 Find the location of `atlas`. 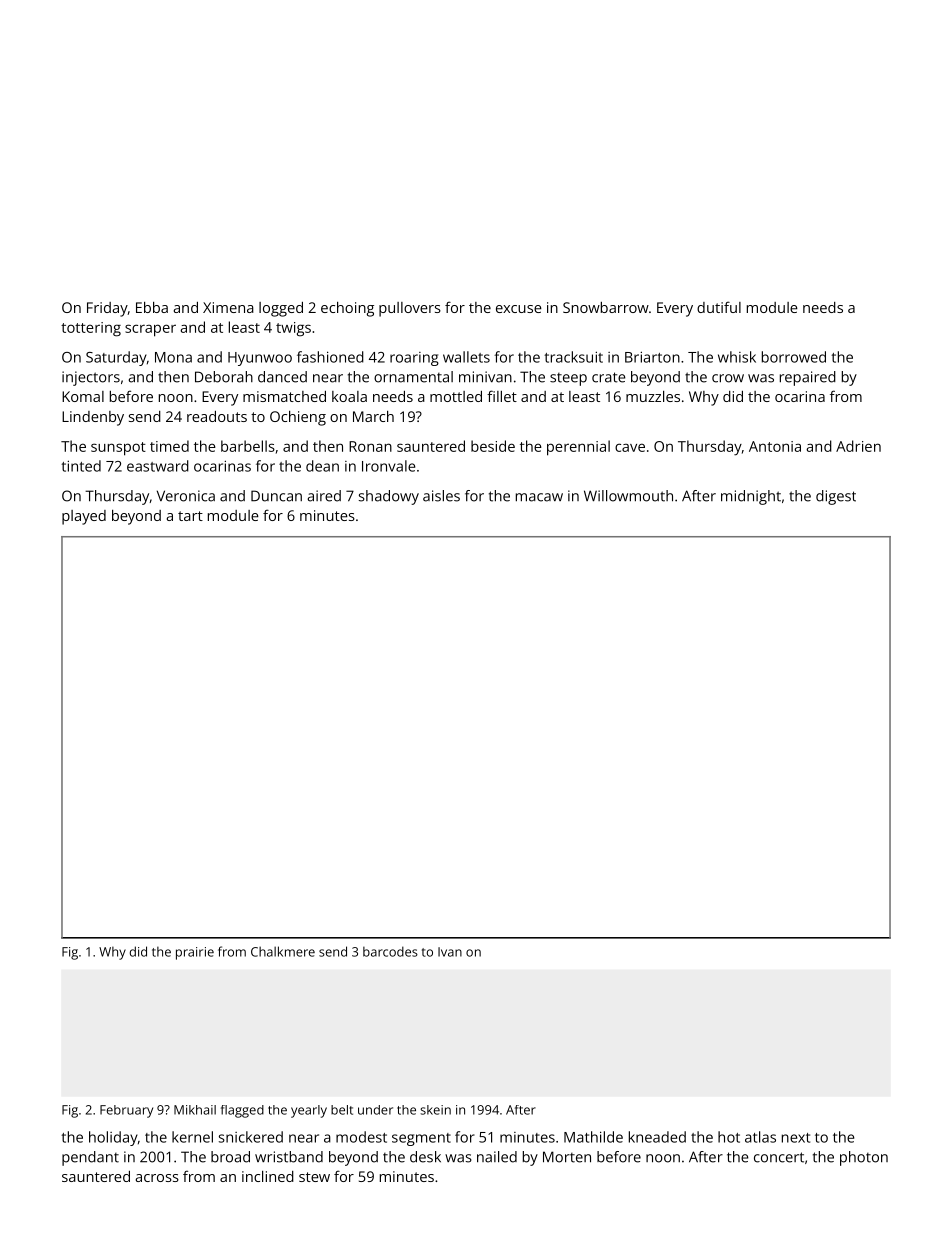

atlas is located at coordinates (760, 1137).
